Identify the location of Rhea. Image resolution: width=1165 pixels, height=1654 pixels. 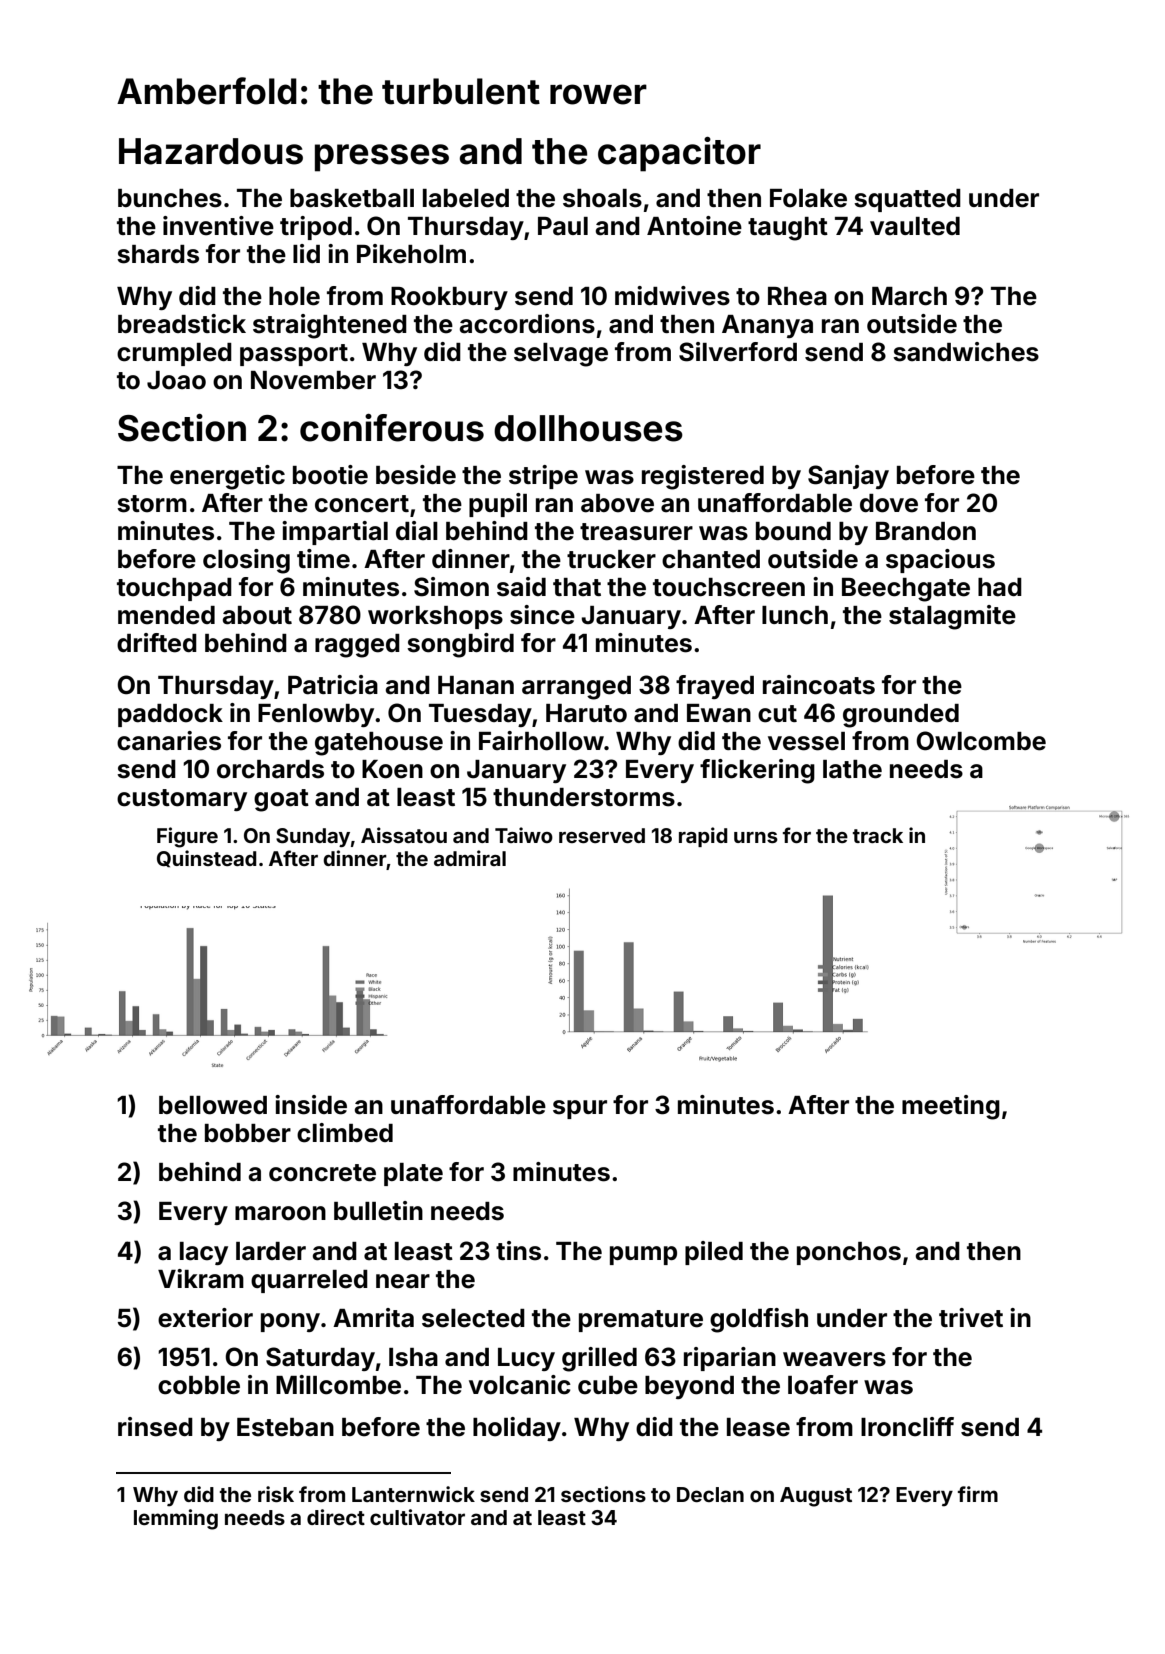
(797, 296).
